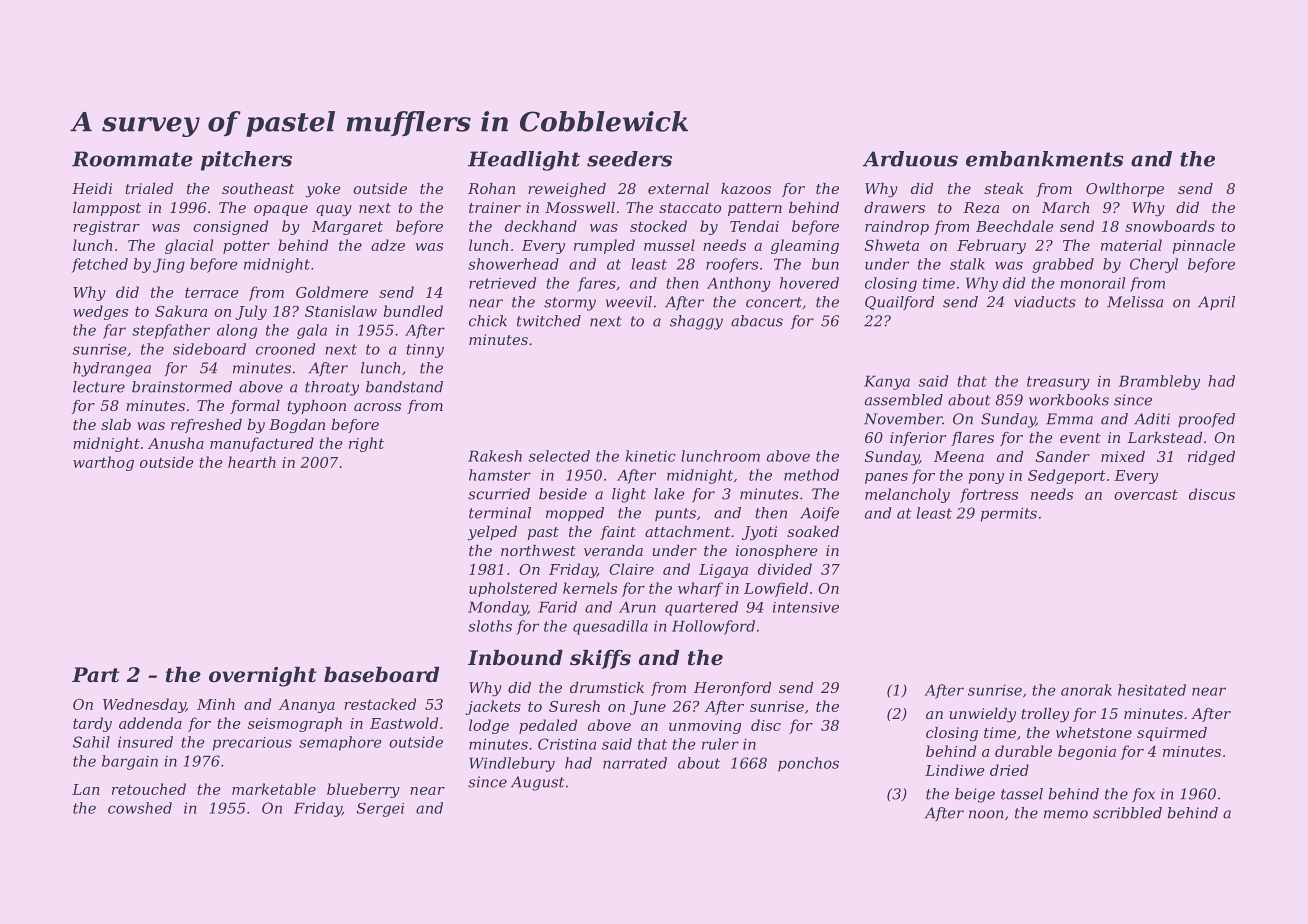 The width and height of the screenshot is (1308, 924). What do you see at coordinates (380, 810) in the screenshot?
I see `Sergei` at bounding box center [380, 810].
